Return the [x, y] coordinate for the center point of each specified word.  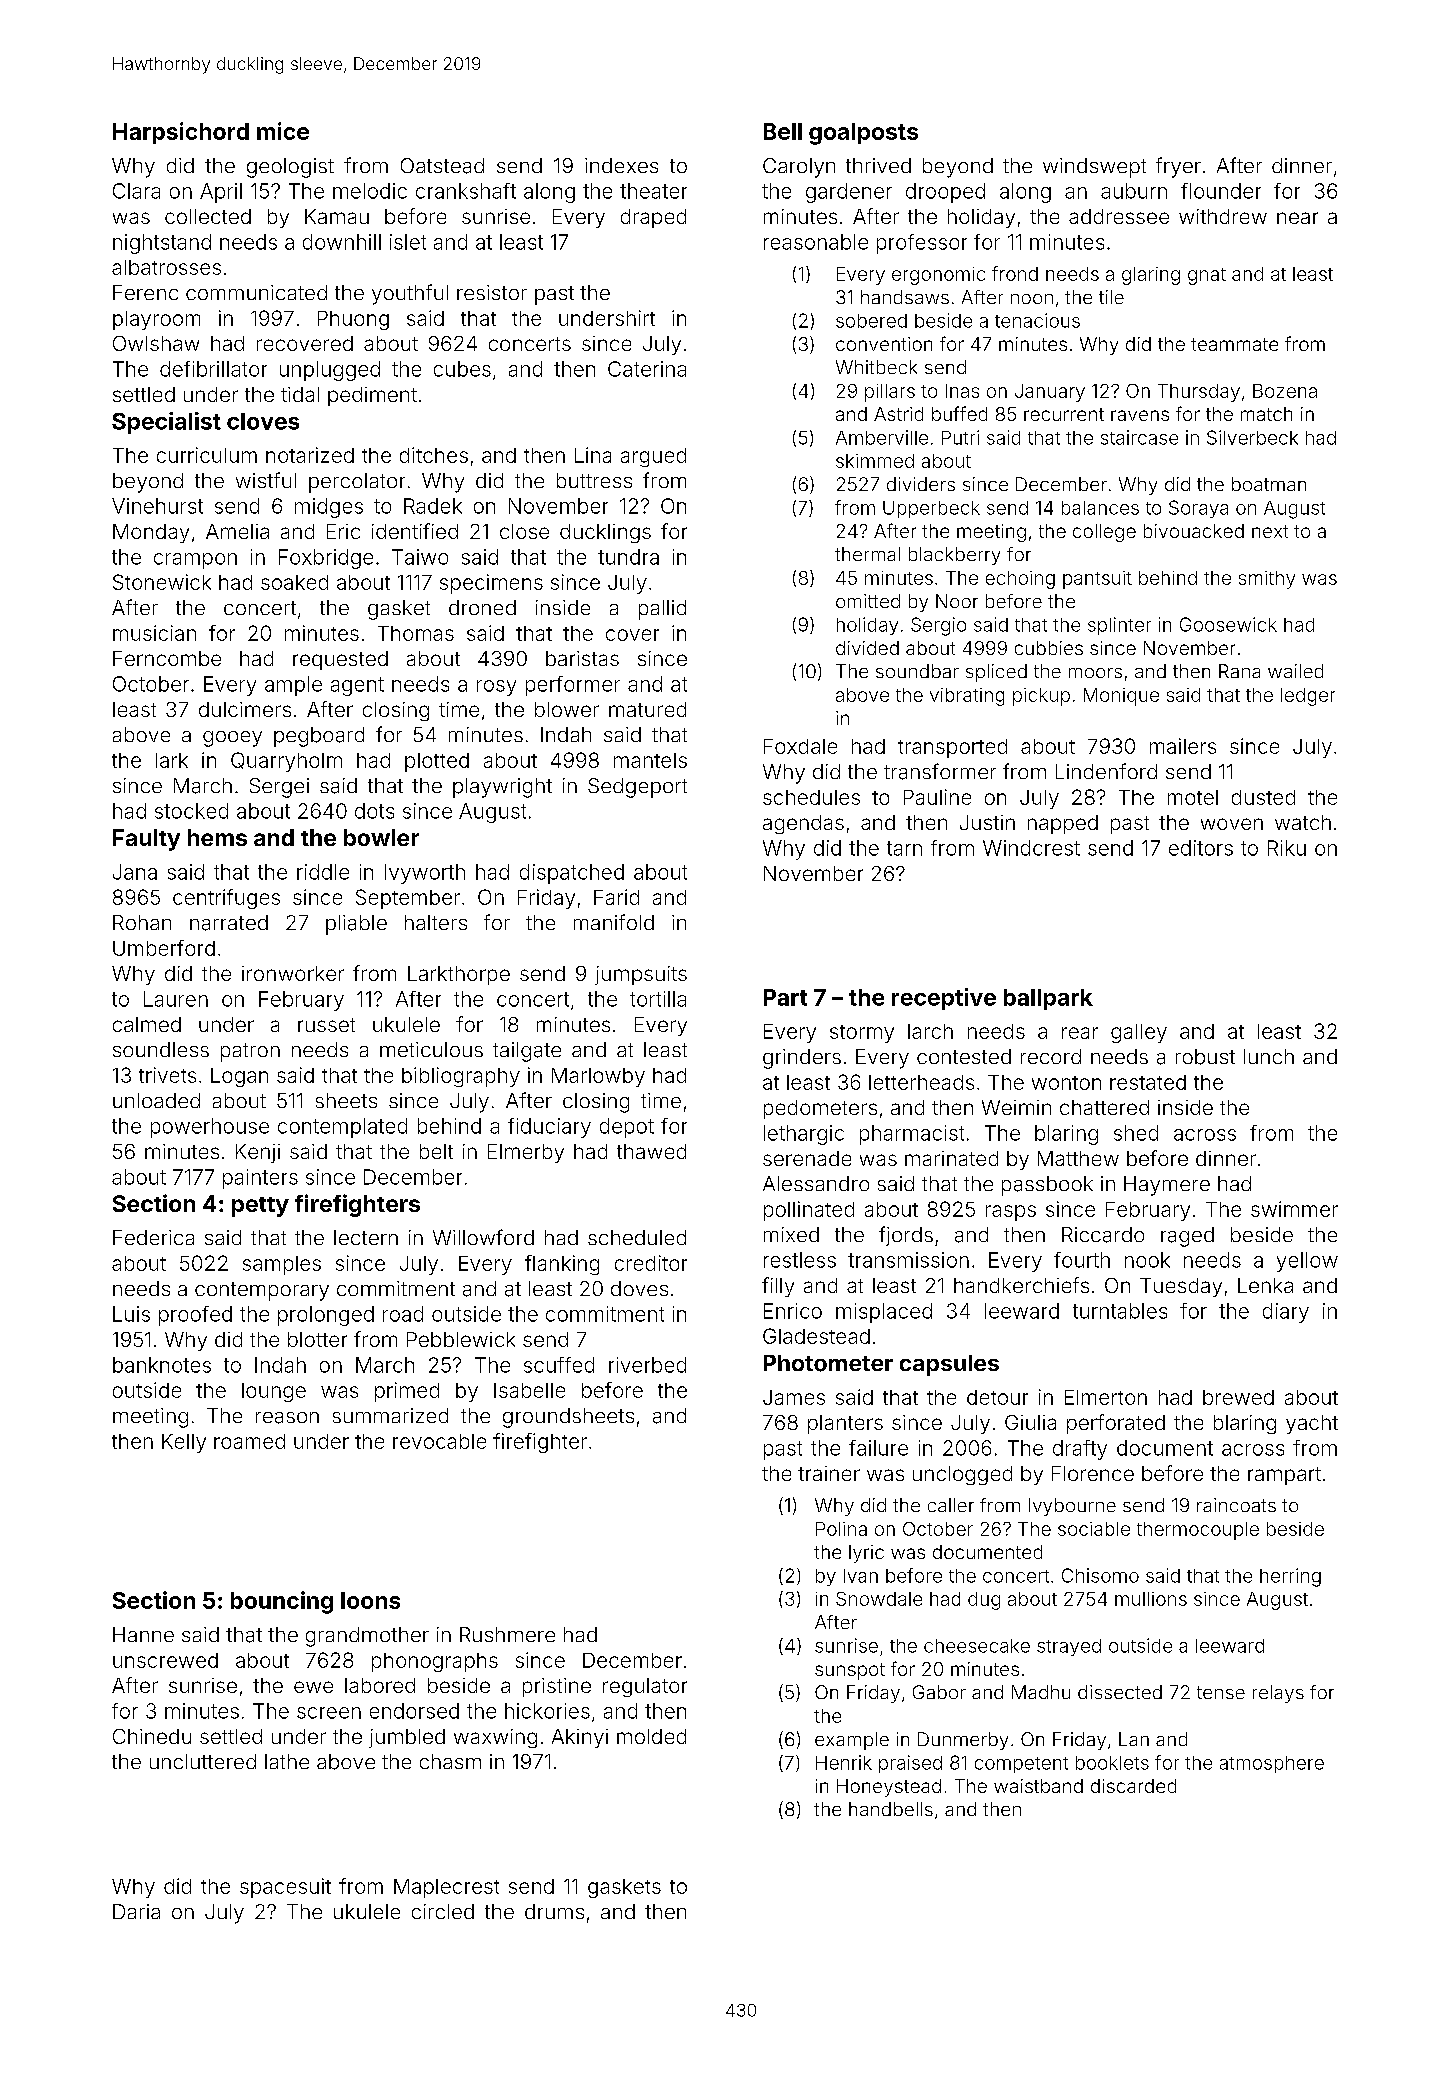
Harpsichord [181, 133]
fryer [1178, 167]
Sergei [279, 788]
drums [554, 1911]
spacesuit [285, 1888]
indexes [621, 165]
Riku [1287, 848]
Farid [616, 897]
